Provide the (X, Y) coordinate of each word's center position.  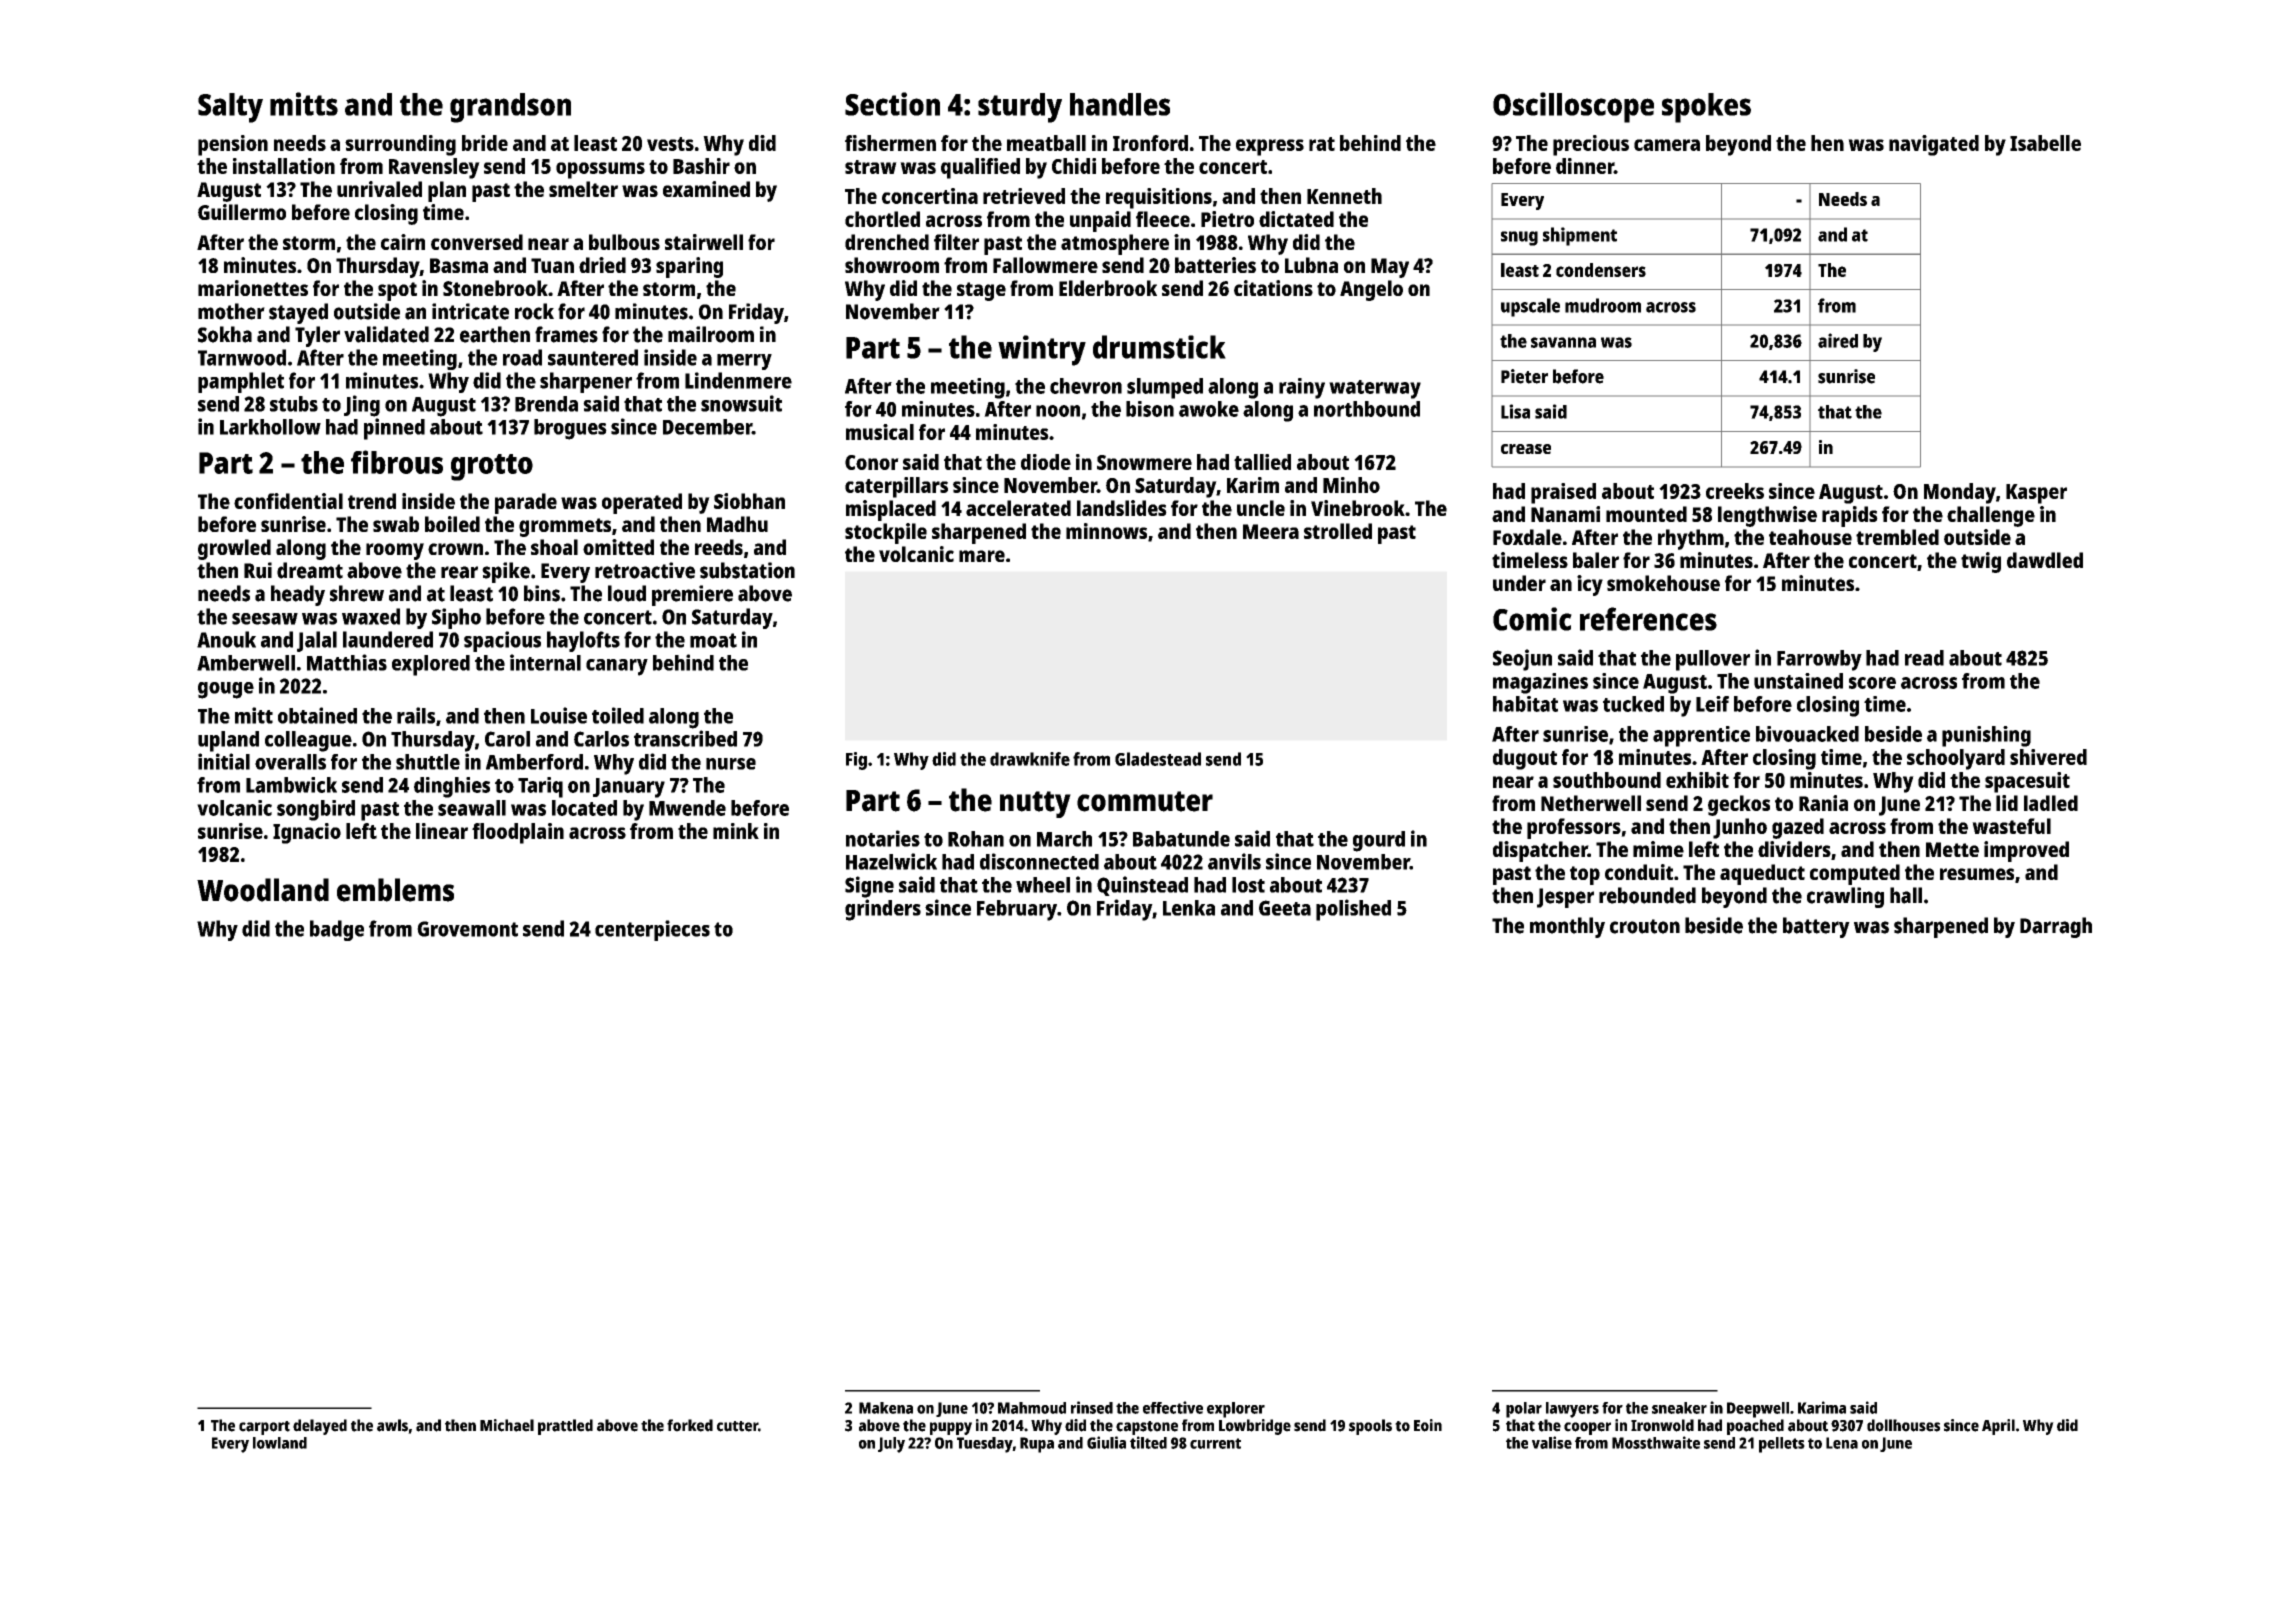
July (891, 1445)
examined (706, 189)
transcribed (685, 738)
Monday (1960, 493)
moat (713, 640)
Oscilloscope (1573, 107)
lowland (280, 1443)
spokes (1706, 108)
